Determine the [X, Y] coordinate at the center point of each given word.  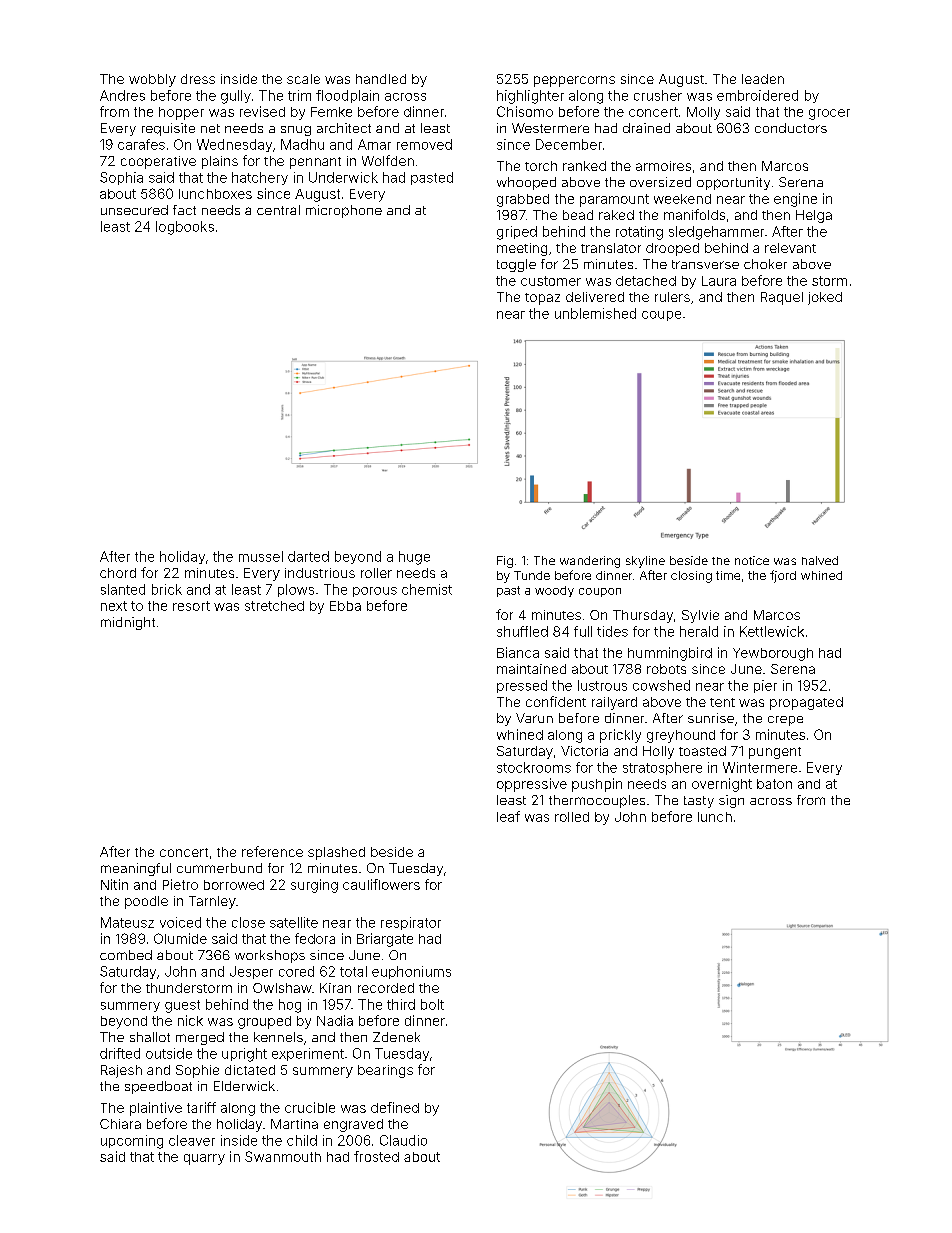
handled [381, 79]
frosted [376, 1156]
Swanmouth [283, 1156]
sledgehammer [716, 233]
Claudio [403, 1140]
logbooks [185, 228]
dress [198, 79]
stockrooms [534, 767]
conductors [791, 128]
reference [272, 851]
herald [699, 631]
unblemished [595, 313]
